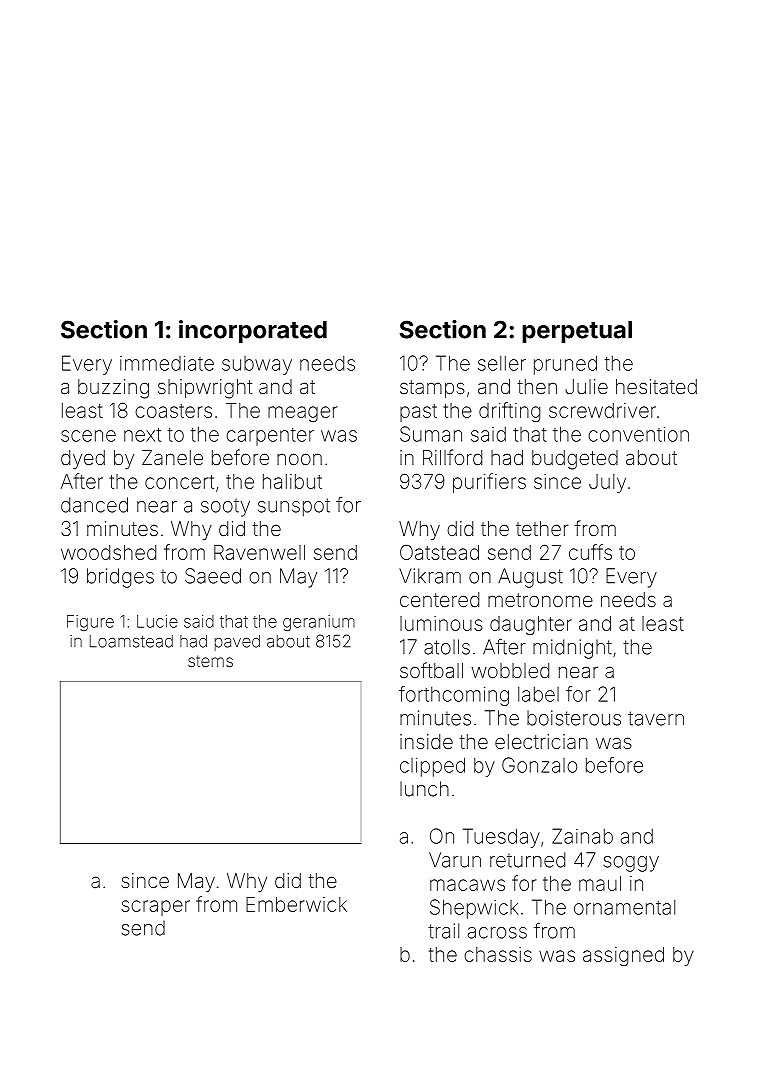  Describe the element at coordinates (237, 643) in the screenshot. I see `paved` at that location.
